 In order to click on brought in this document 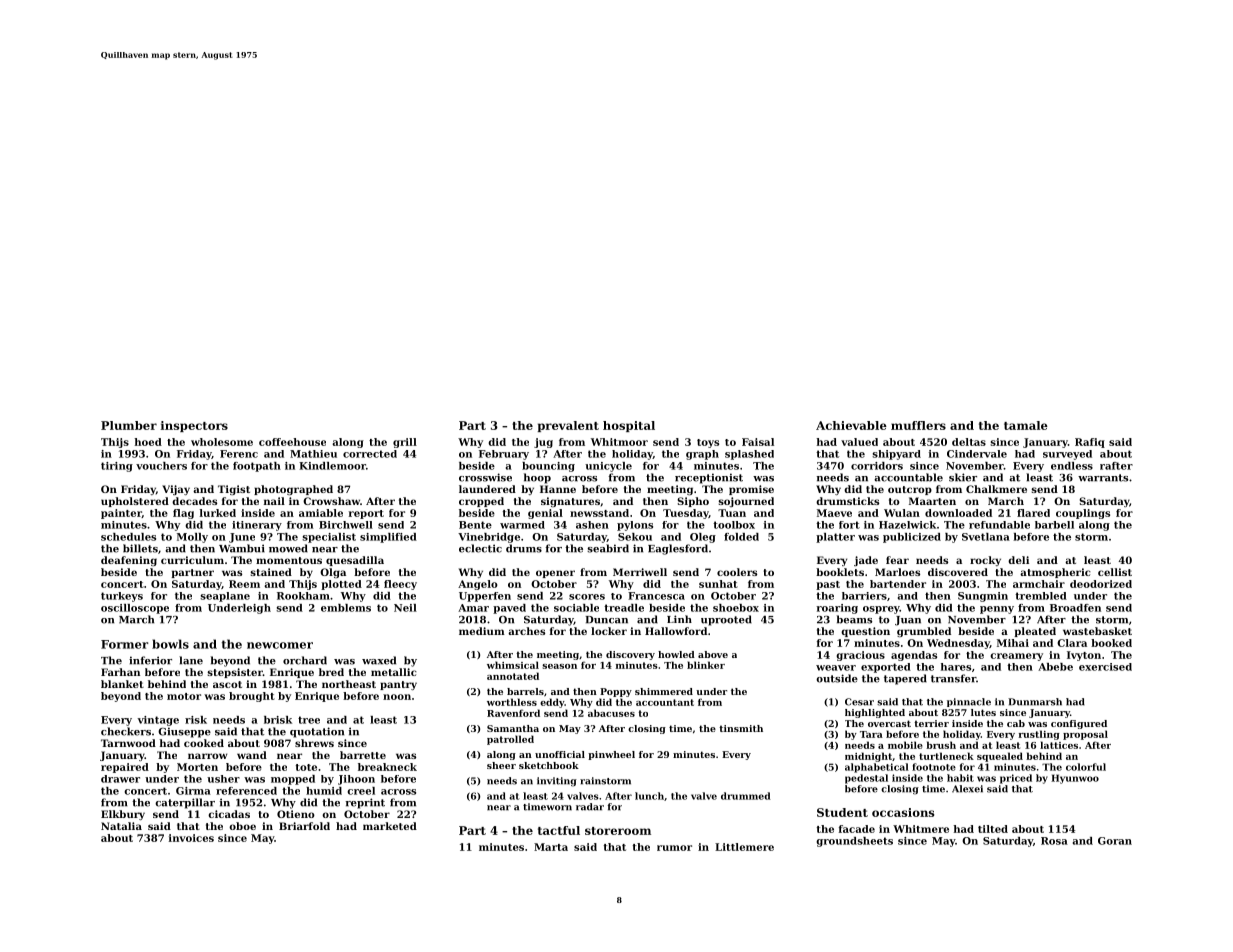, I will do `click(252, 697)`.
